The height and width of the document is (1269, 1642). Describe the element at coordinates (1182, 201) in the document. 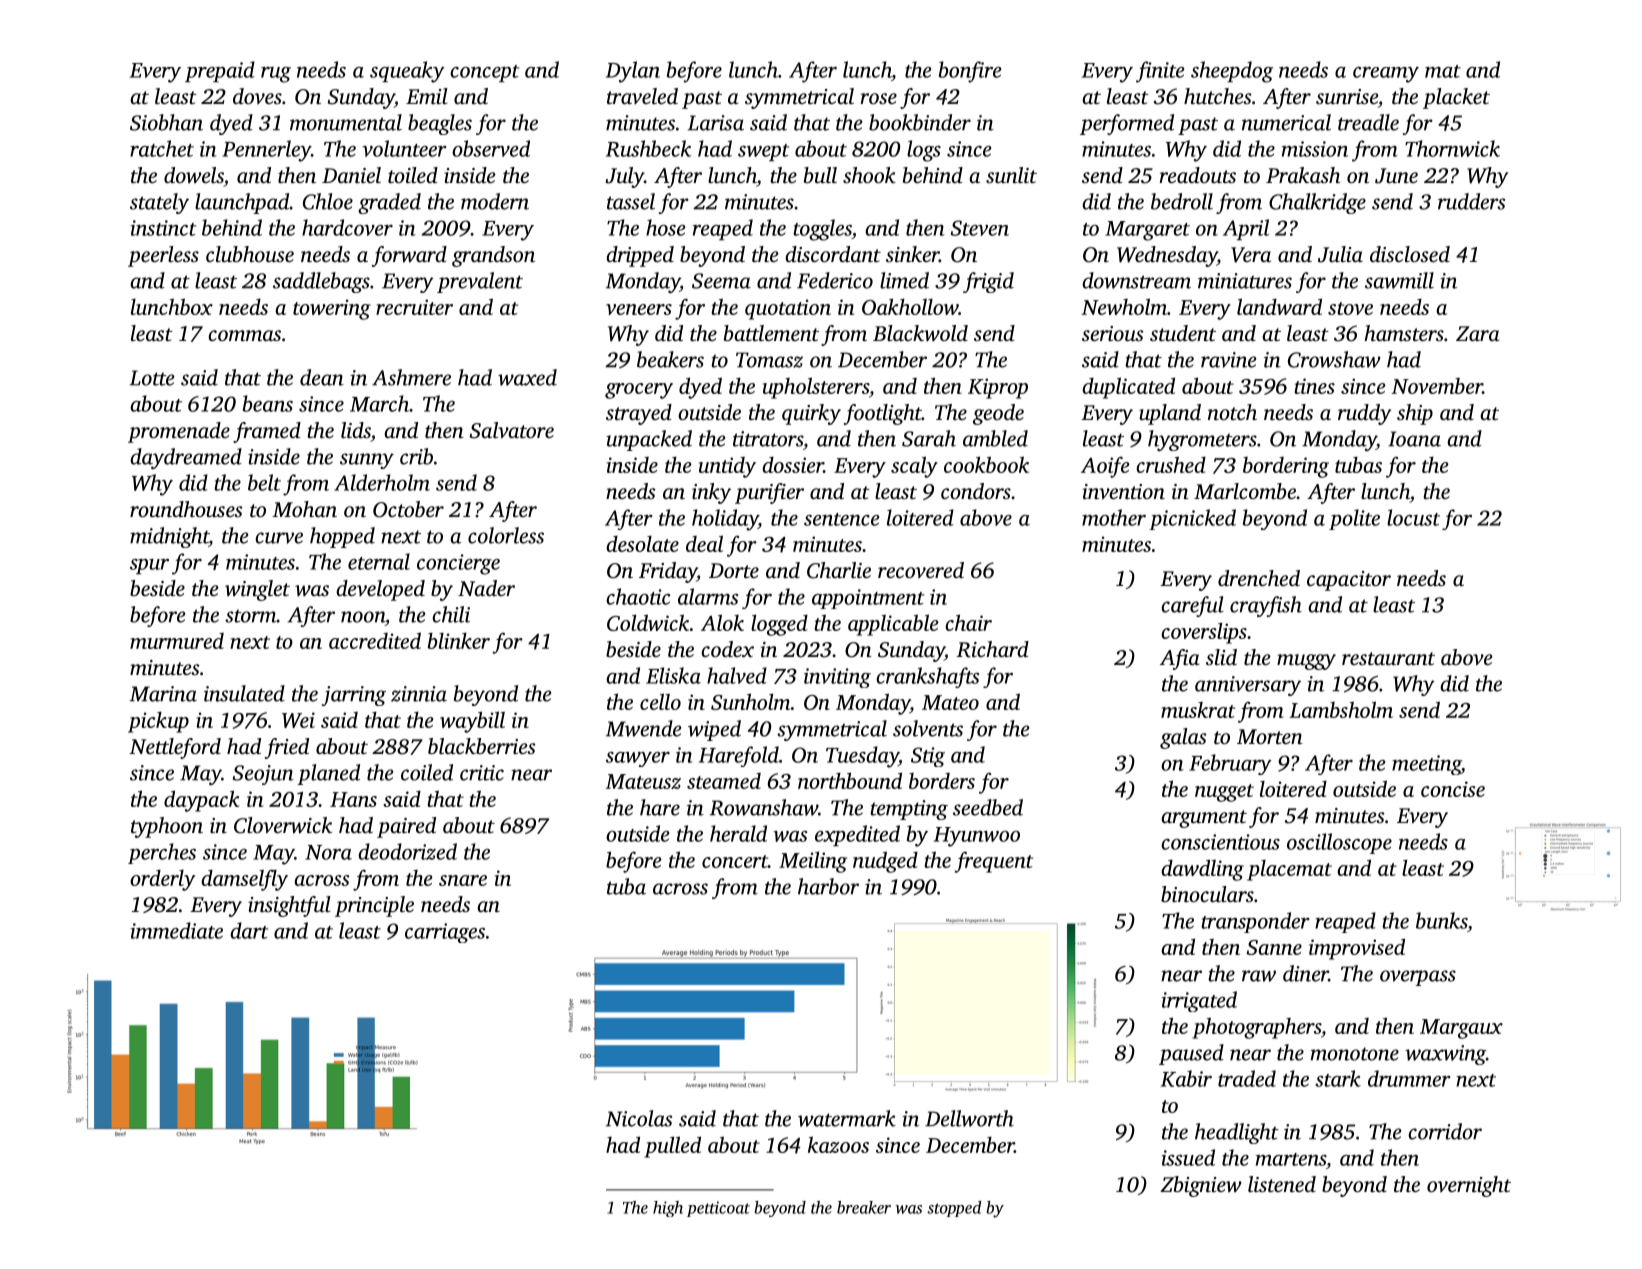

I see `bedroll` at that location.
